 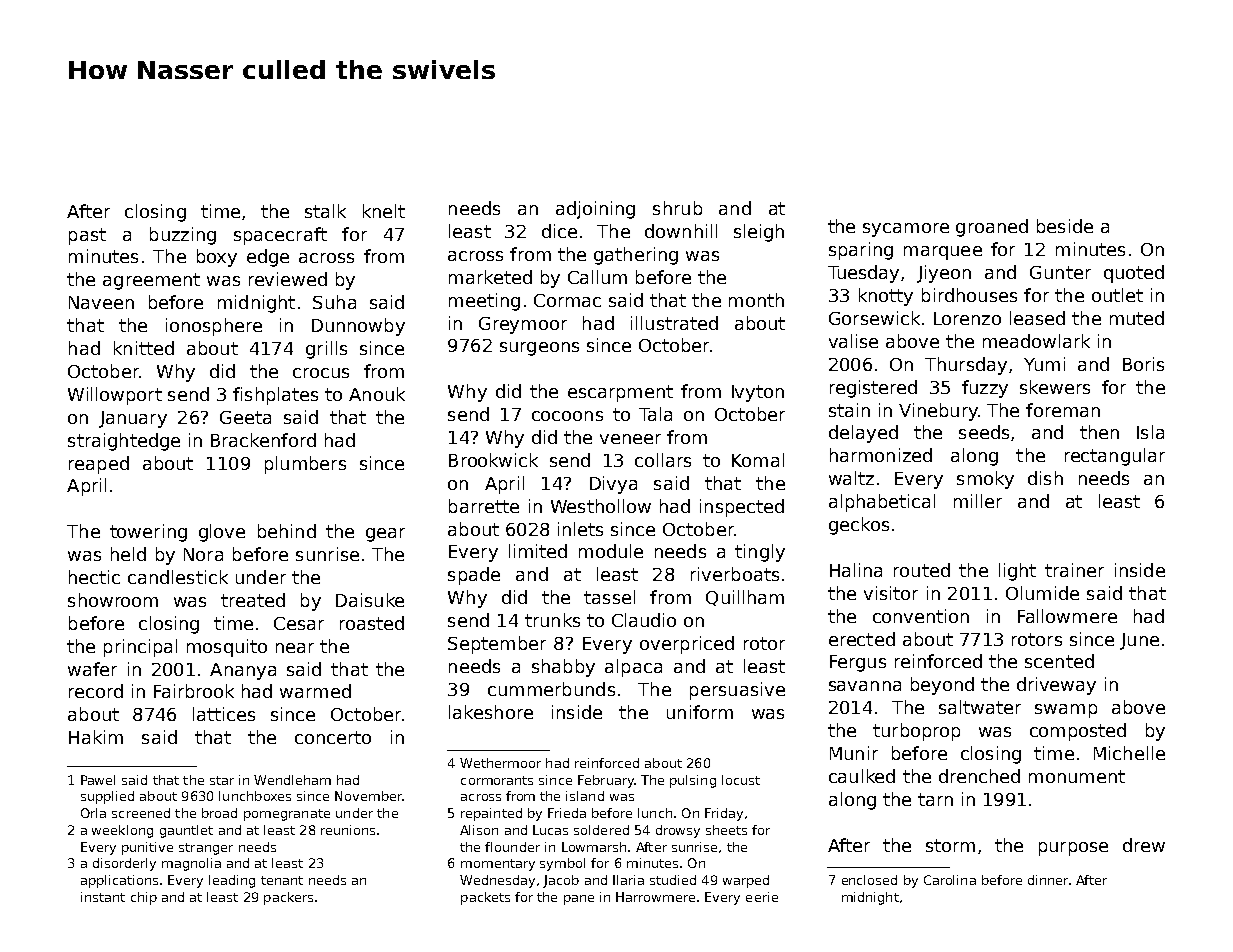 I want to click on dinner, so click(x=1048, y=880).
